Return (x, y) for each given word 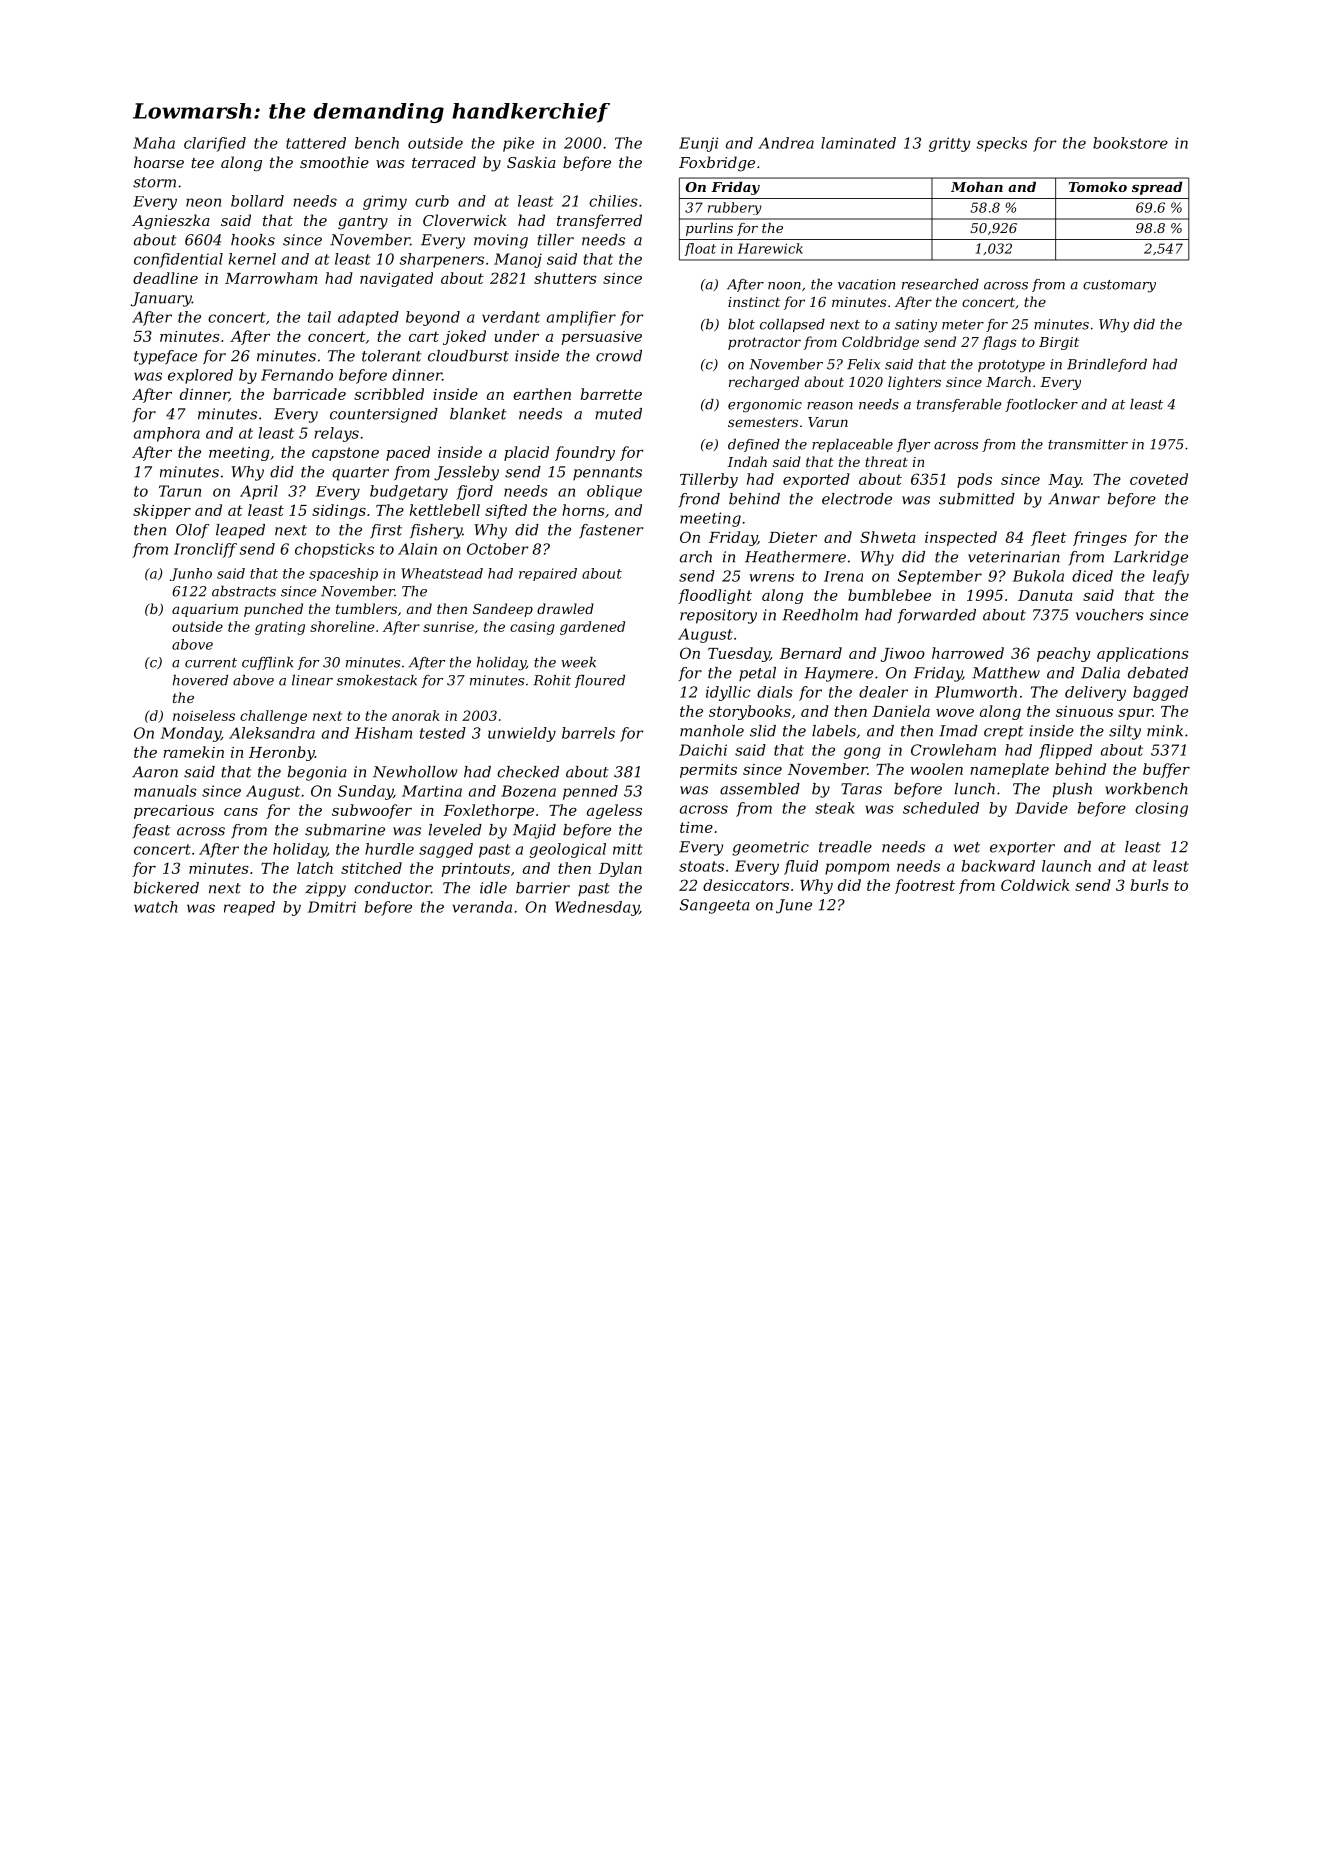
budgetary (409, 492)
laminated (858, 143)
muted (618, 414)
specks (1002, 144)
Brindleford (1107, 365)
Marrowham (271, 278)
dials (775, 692)
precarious (174, 812)
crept (1004, 733)
